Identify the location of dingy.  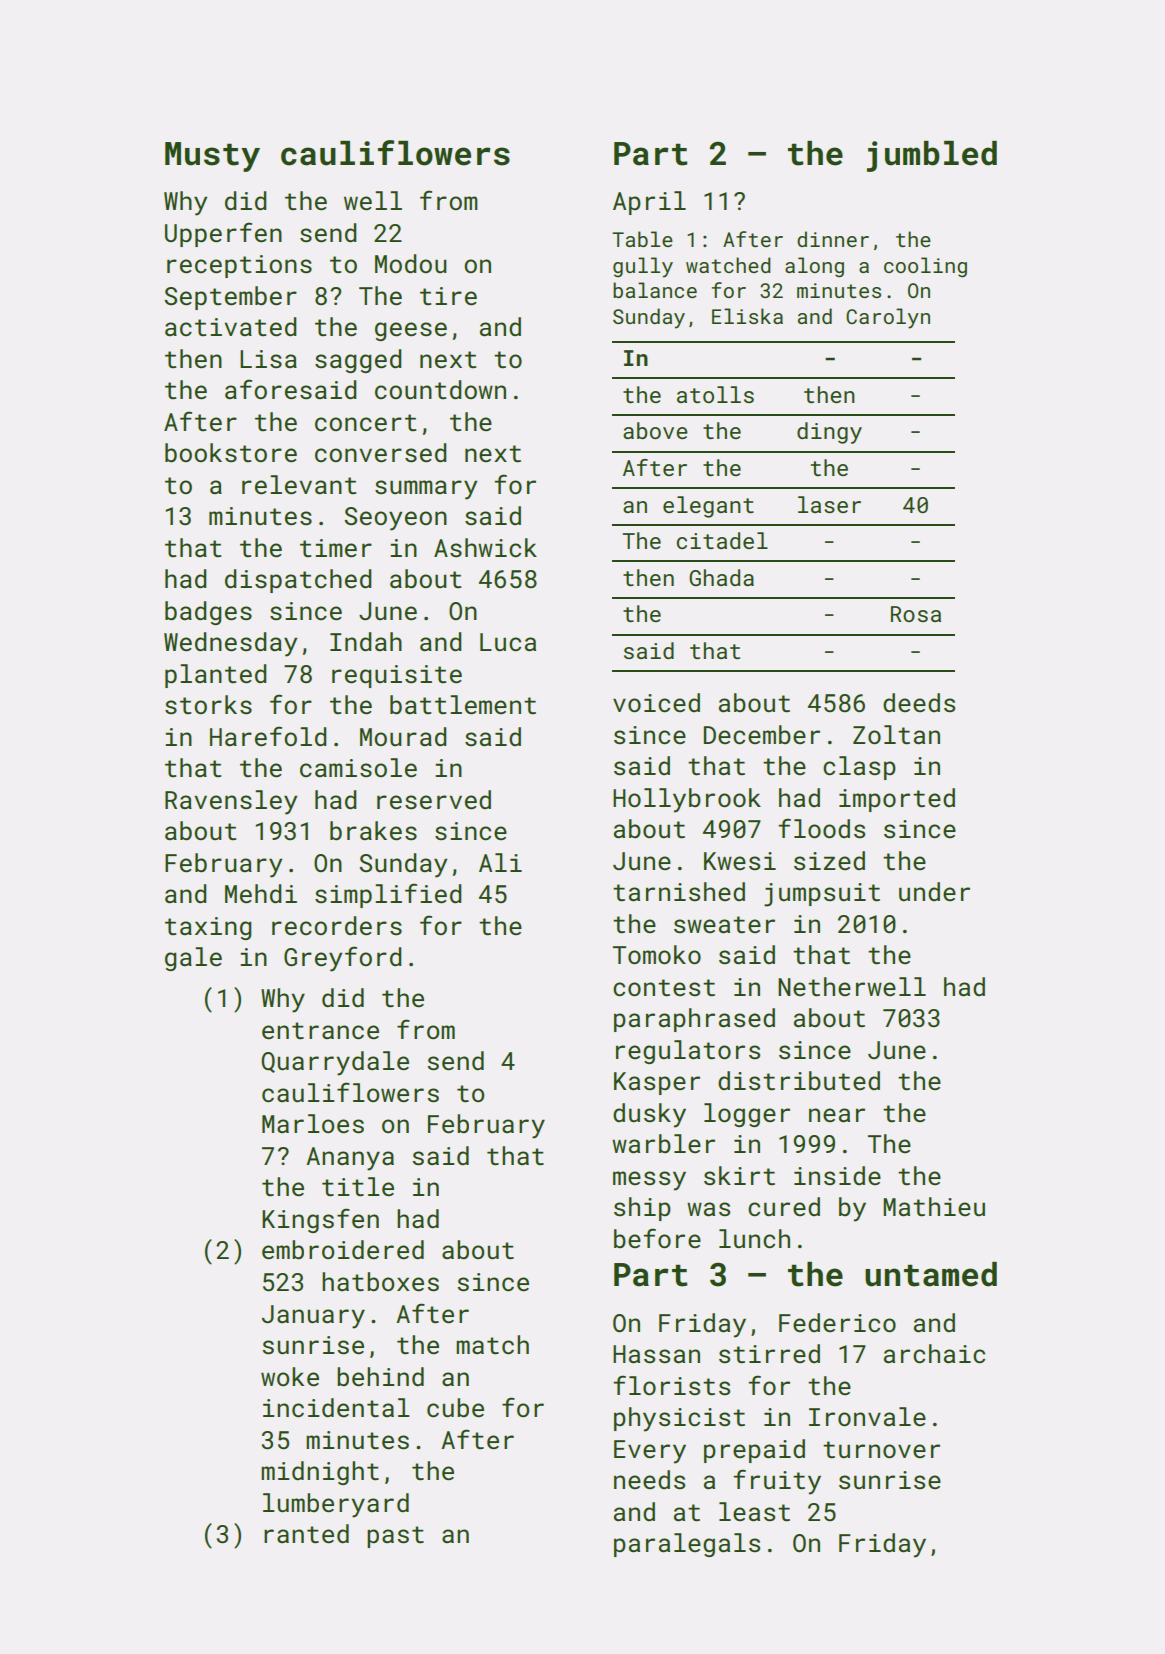
(829, 433).
